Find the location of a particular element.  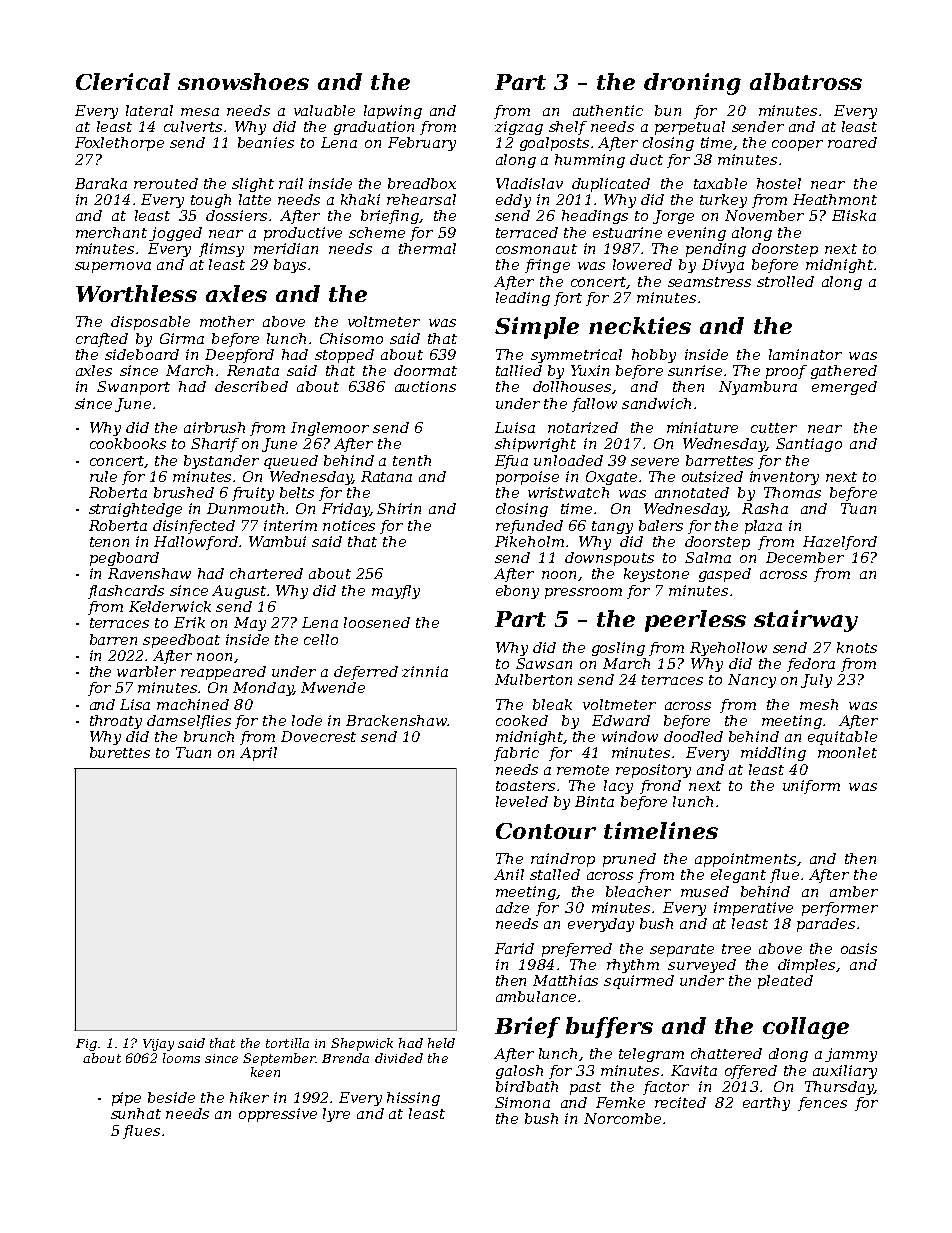

tortilla is located at coordinates (287, 1043).
